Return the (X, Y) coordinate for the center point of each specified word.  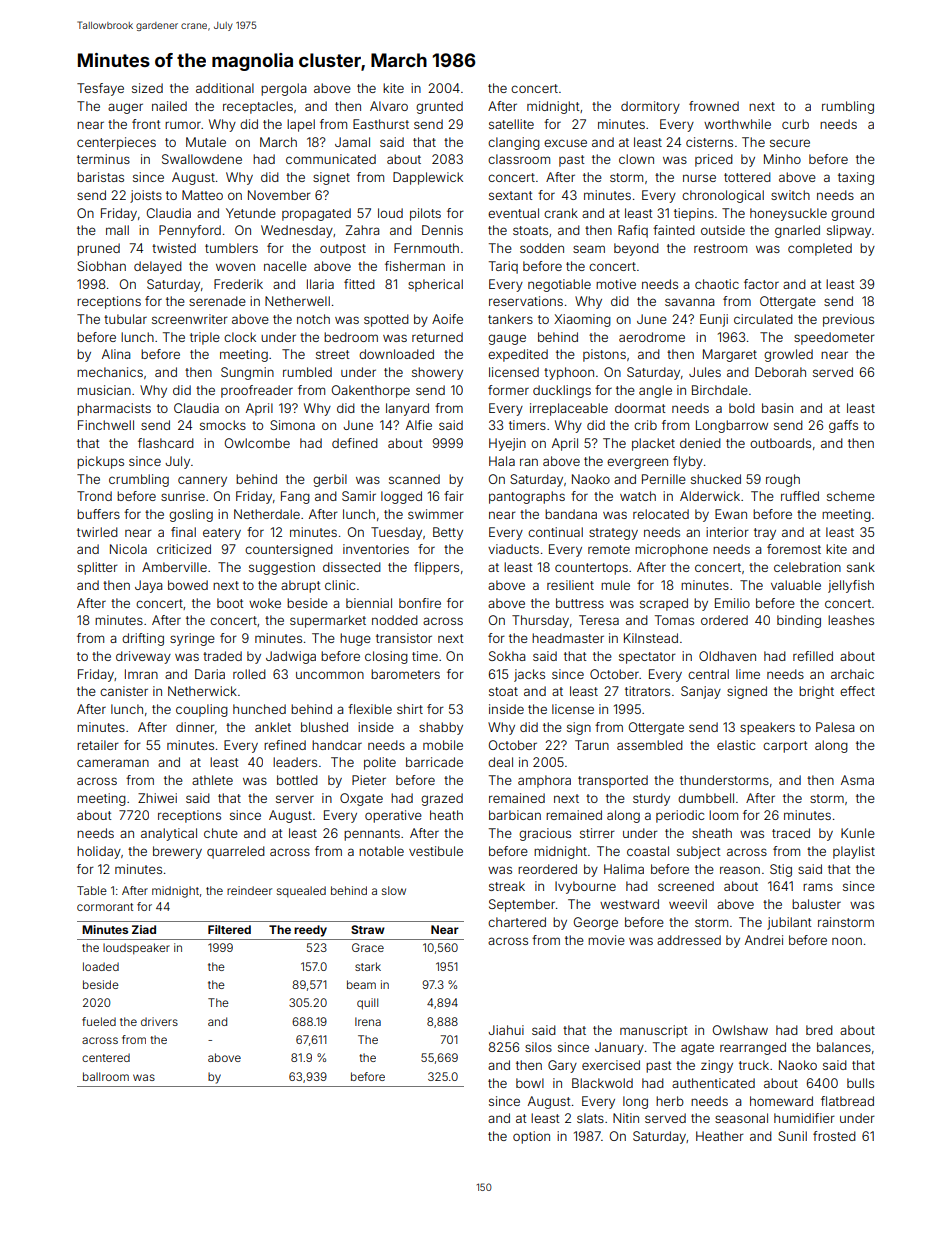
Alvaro (389, 106)
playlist (854, 852)
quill (367, 1004)
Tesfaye (100, 89)
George (596, 923)
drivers (159, 1021)
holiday (99, 852)
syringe (192, 639)
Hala (502, 461)
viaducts (513, 549)
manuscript (653, 1031)
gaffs (843, 426)
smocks (223, 425)
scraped (664, 604)
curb (795, 124)
